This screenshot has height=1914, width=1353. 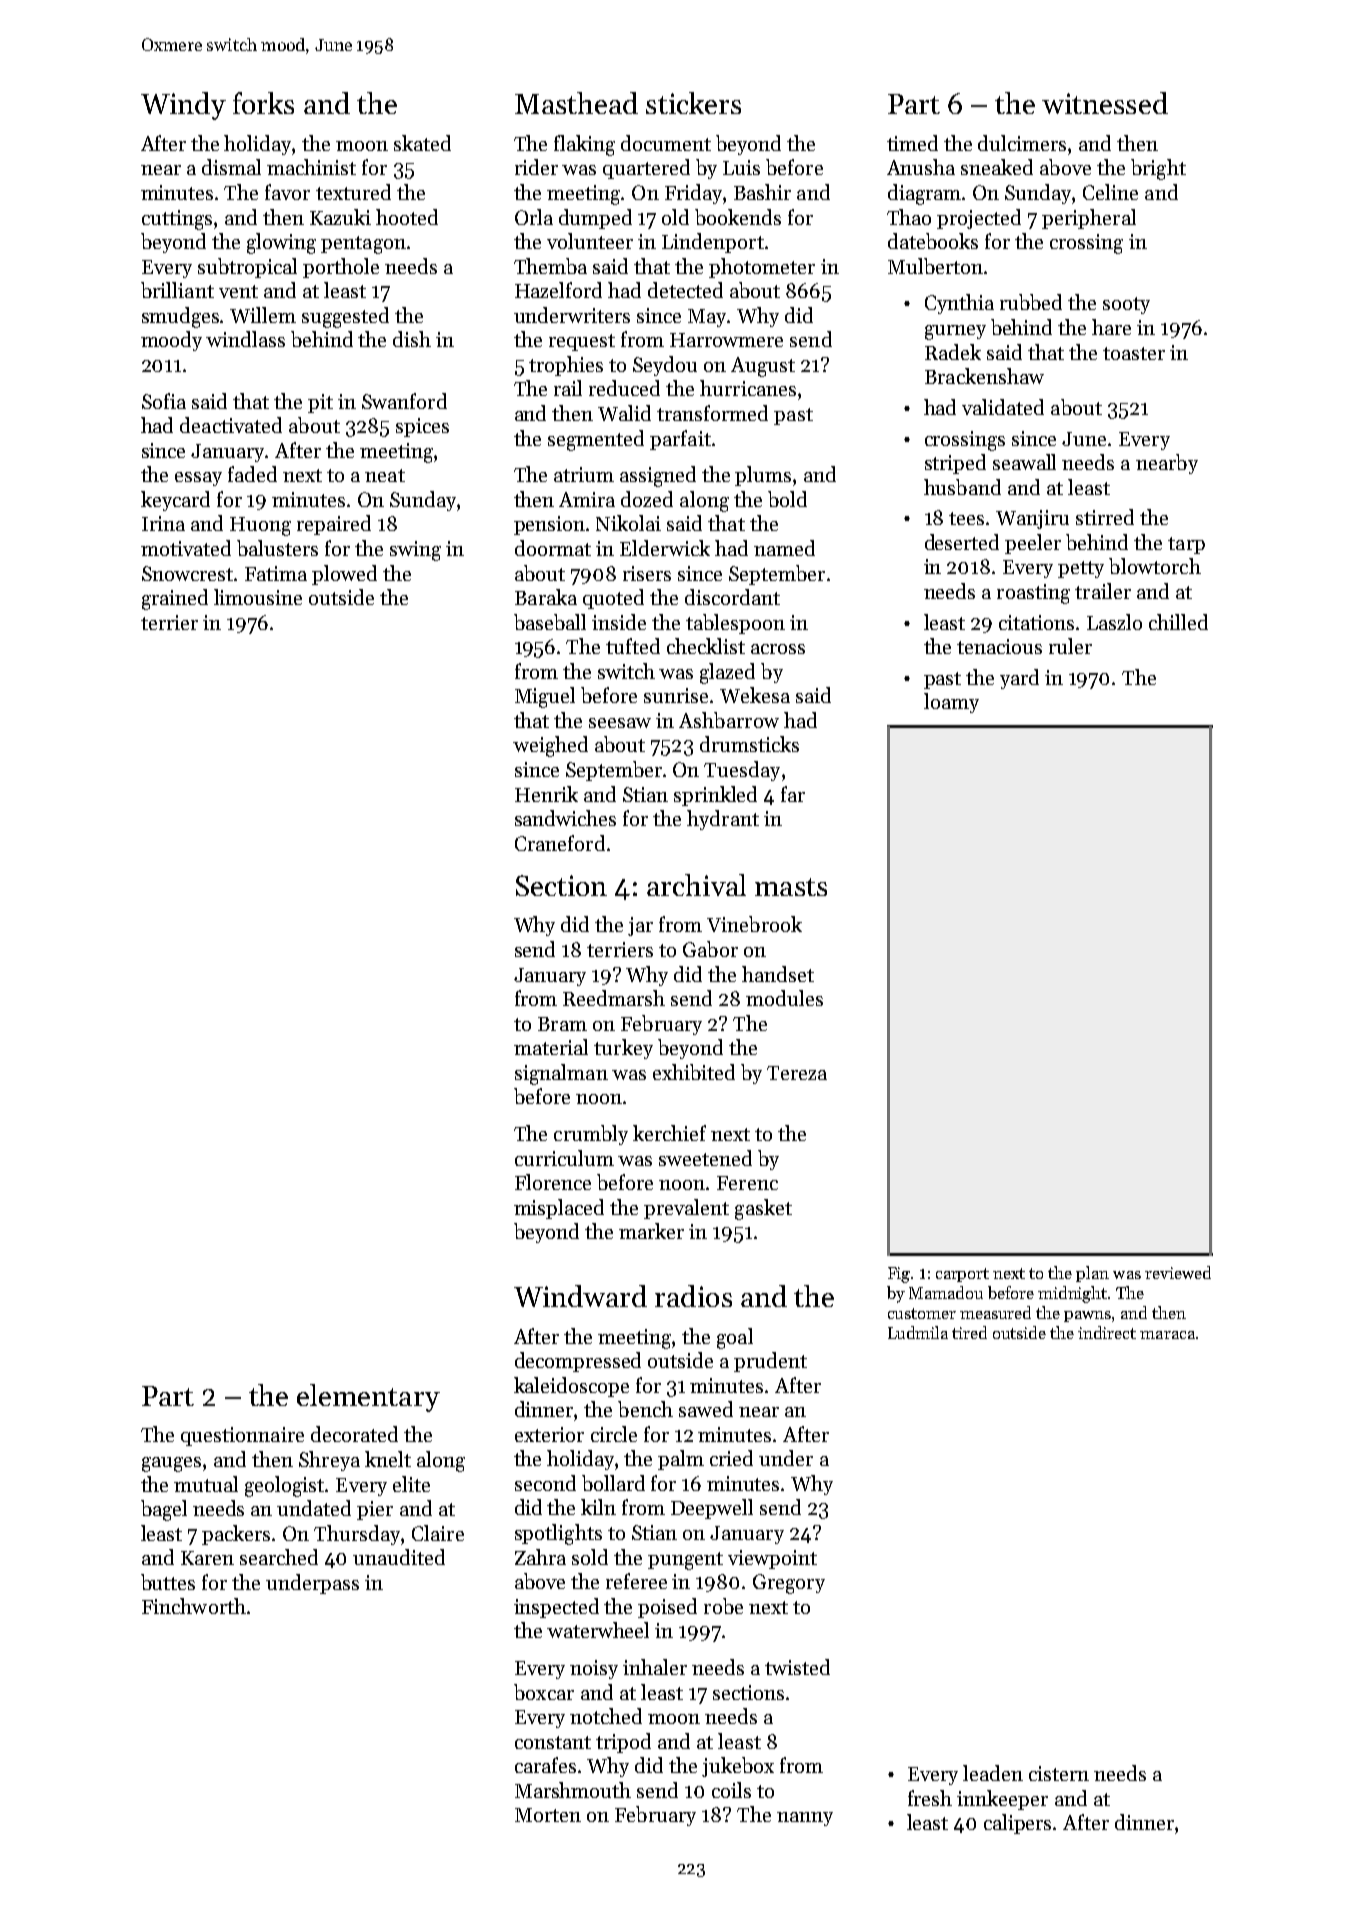 I want to click on sandwiches, so click(x=565, y=818).
